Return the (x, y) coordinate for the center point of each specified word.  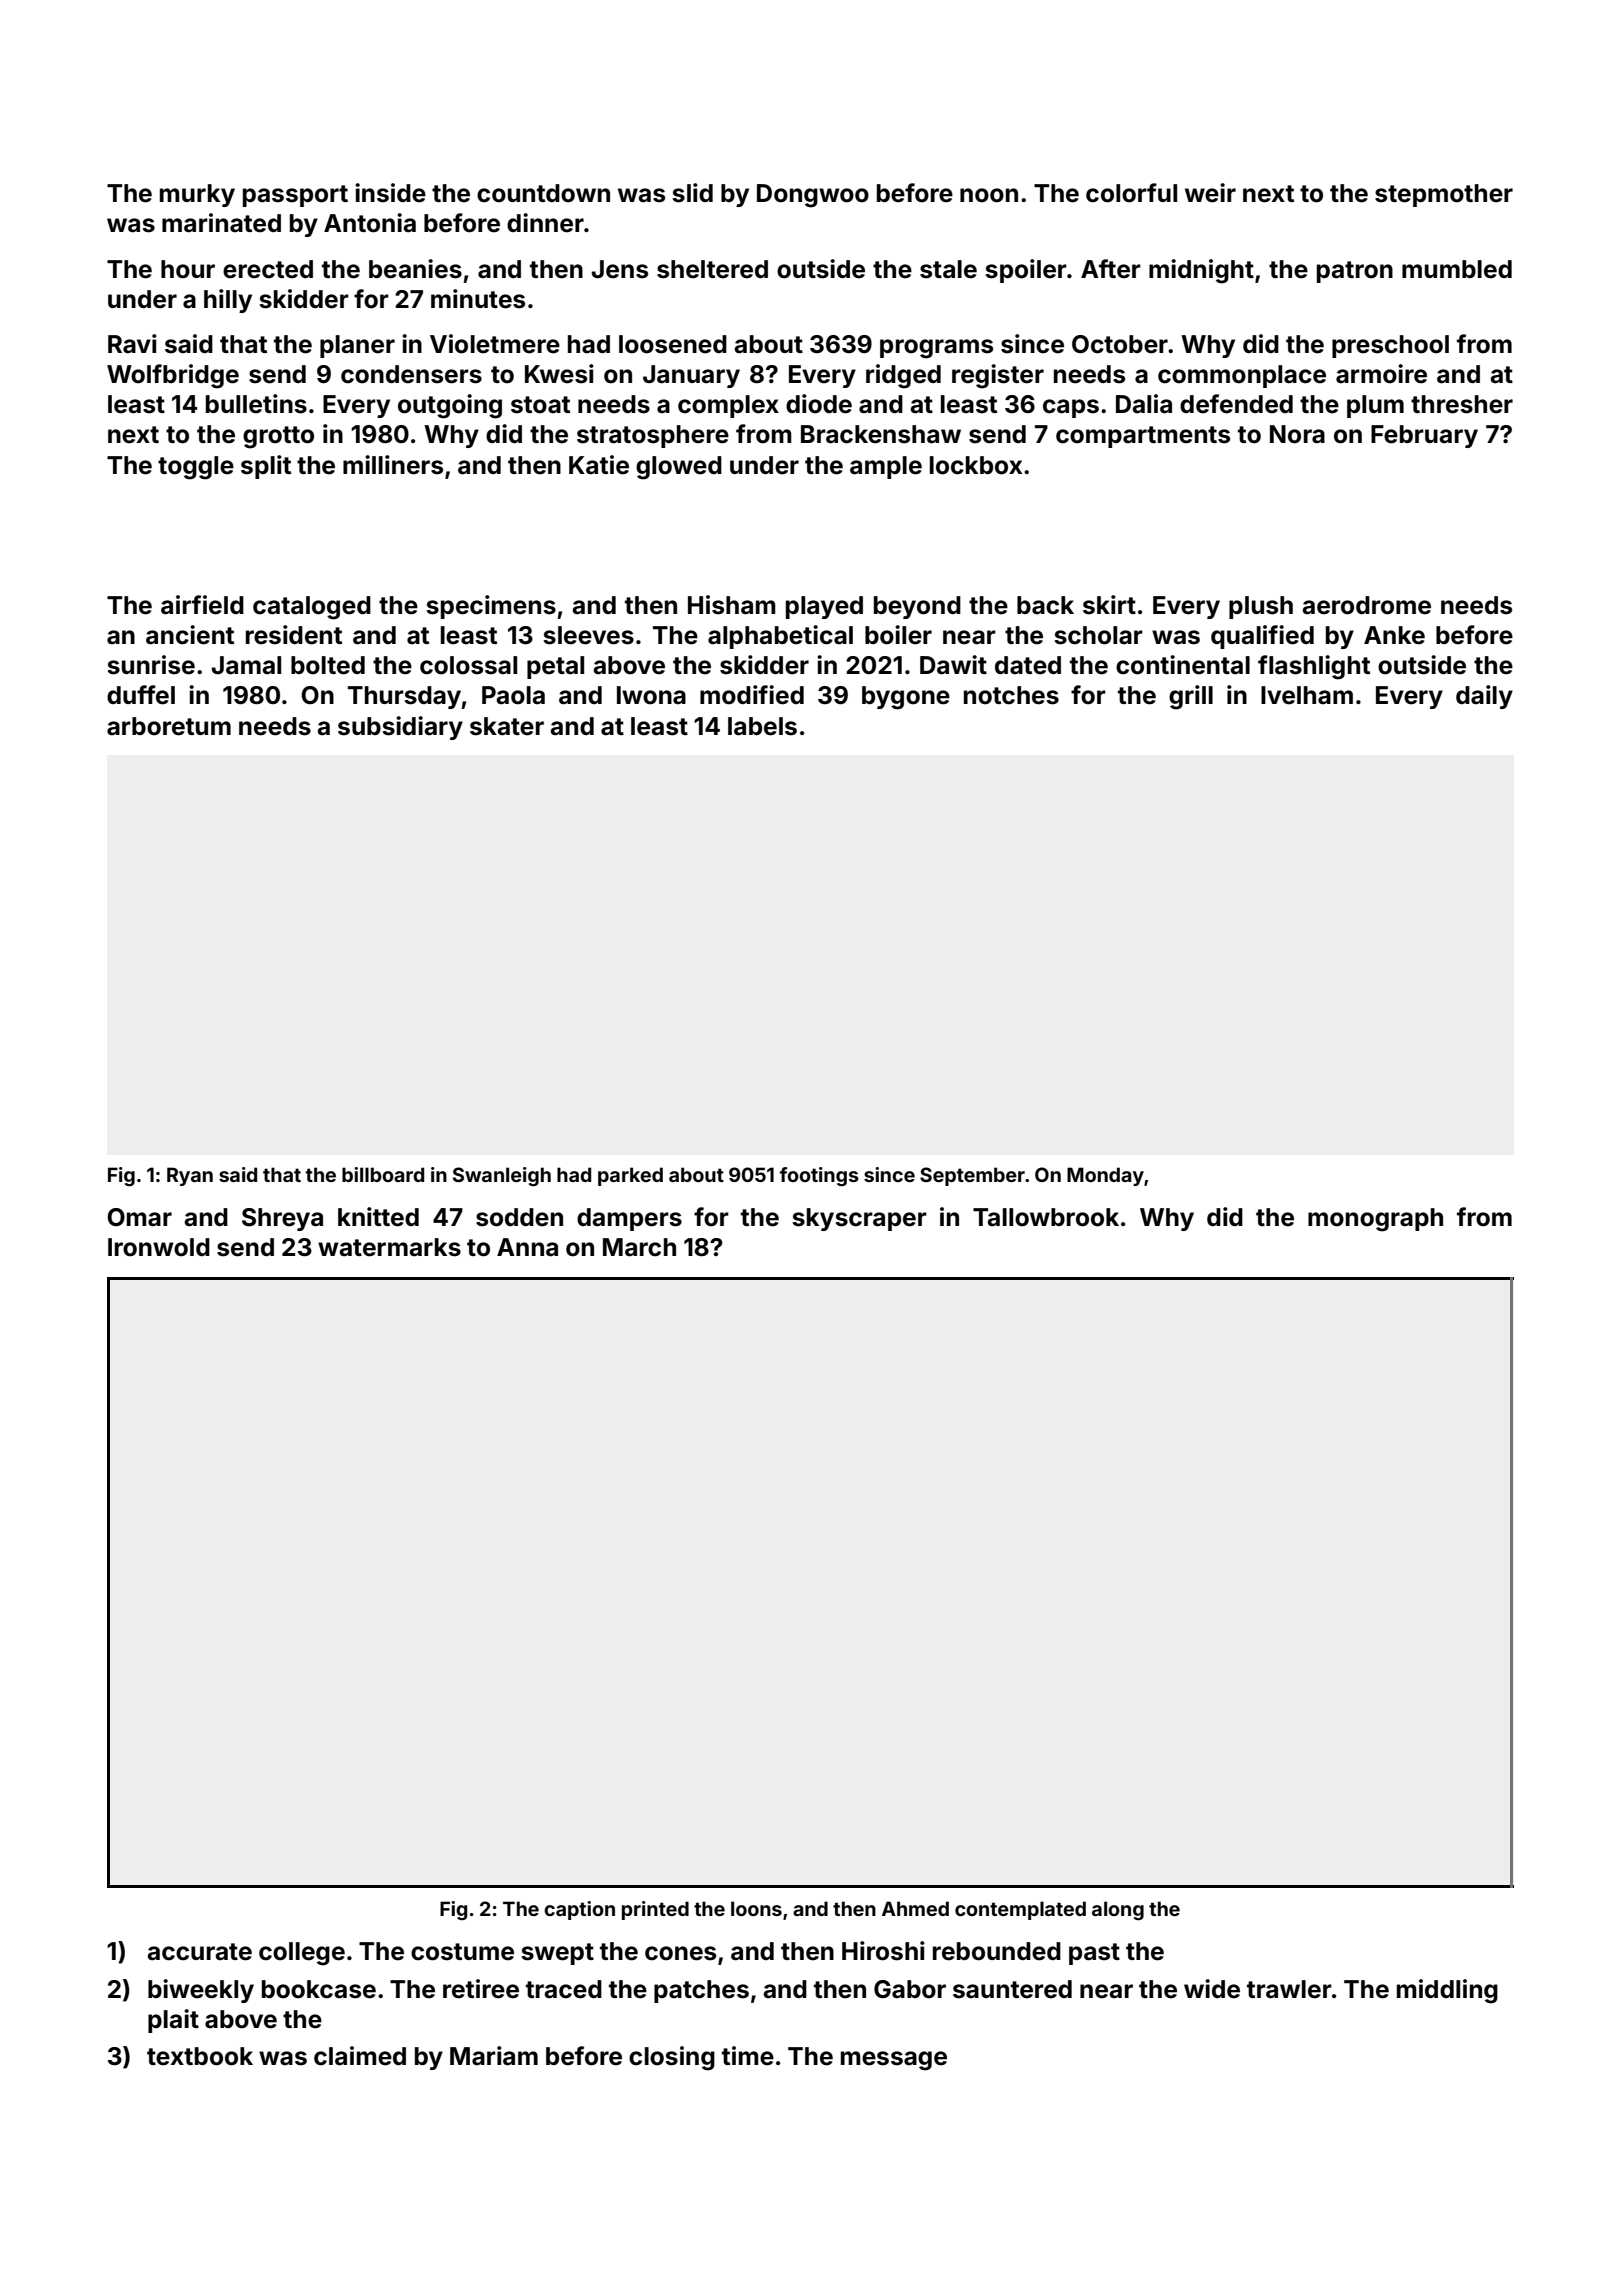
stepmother (1444, 195)
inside (390, 193)
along (1118, 1910)
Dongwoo (813, 196)
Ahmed (915, 1908)
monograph (1375, 1220)
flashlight (1314, 667)
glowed (679, 468)
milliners (393, 465)
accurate (199, 1952)
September (972, 1176)
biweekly (201, 1991)
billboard (383, 1174)
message (894, 2061)
